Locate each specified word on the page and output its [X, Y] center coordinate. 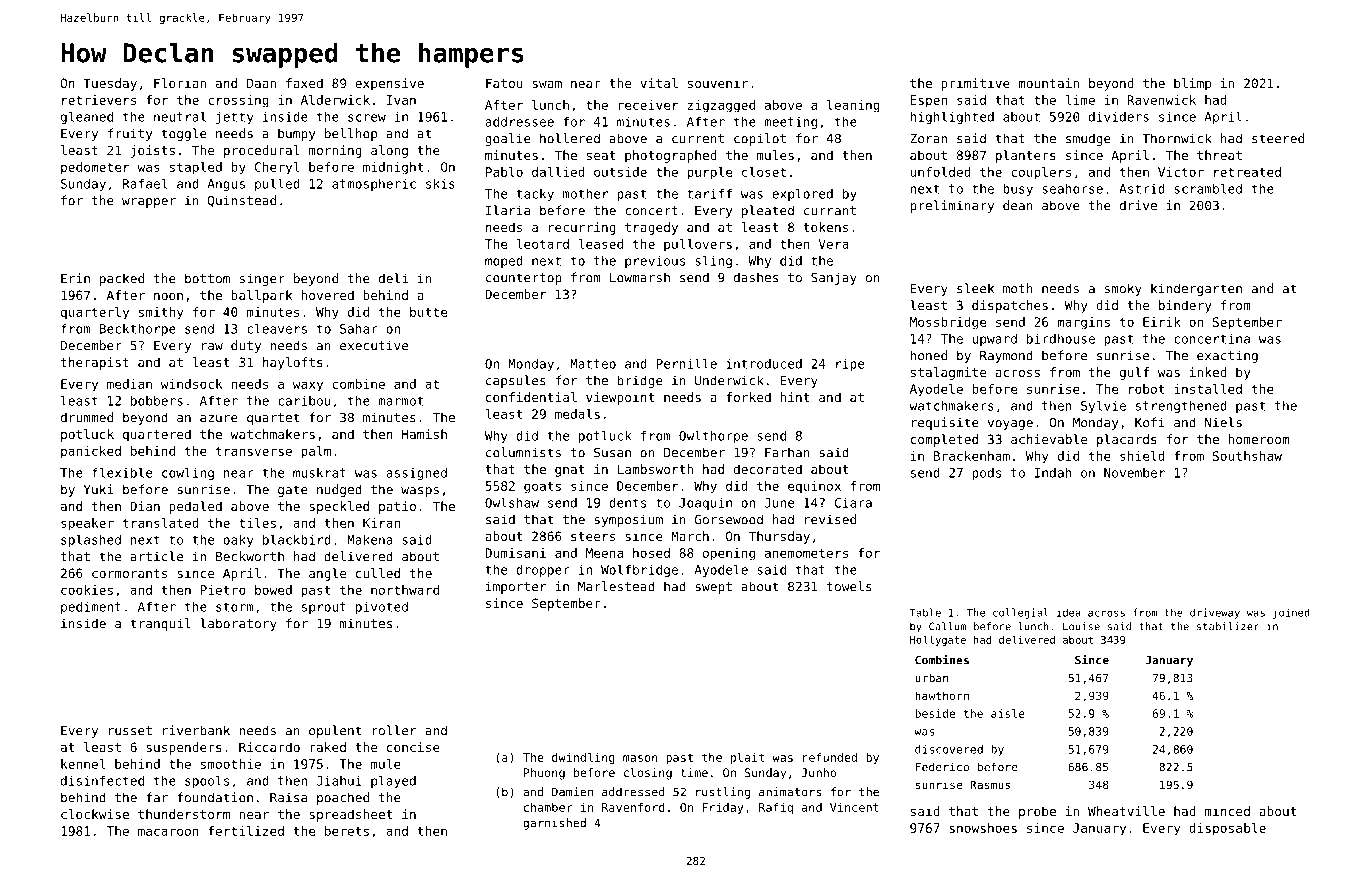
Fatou [504, 83]
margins [1083, 323]
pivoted [382, 607]
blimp [1192, 84]
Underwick [729, 380]
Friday [722, 808]
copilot [760, 139]
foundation [215, 797]
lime [1080, 100]
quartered [157, 435]
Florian [180, 83]
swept [713, 588]
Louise [1081, 626]
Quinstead [242, 201]
